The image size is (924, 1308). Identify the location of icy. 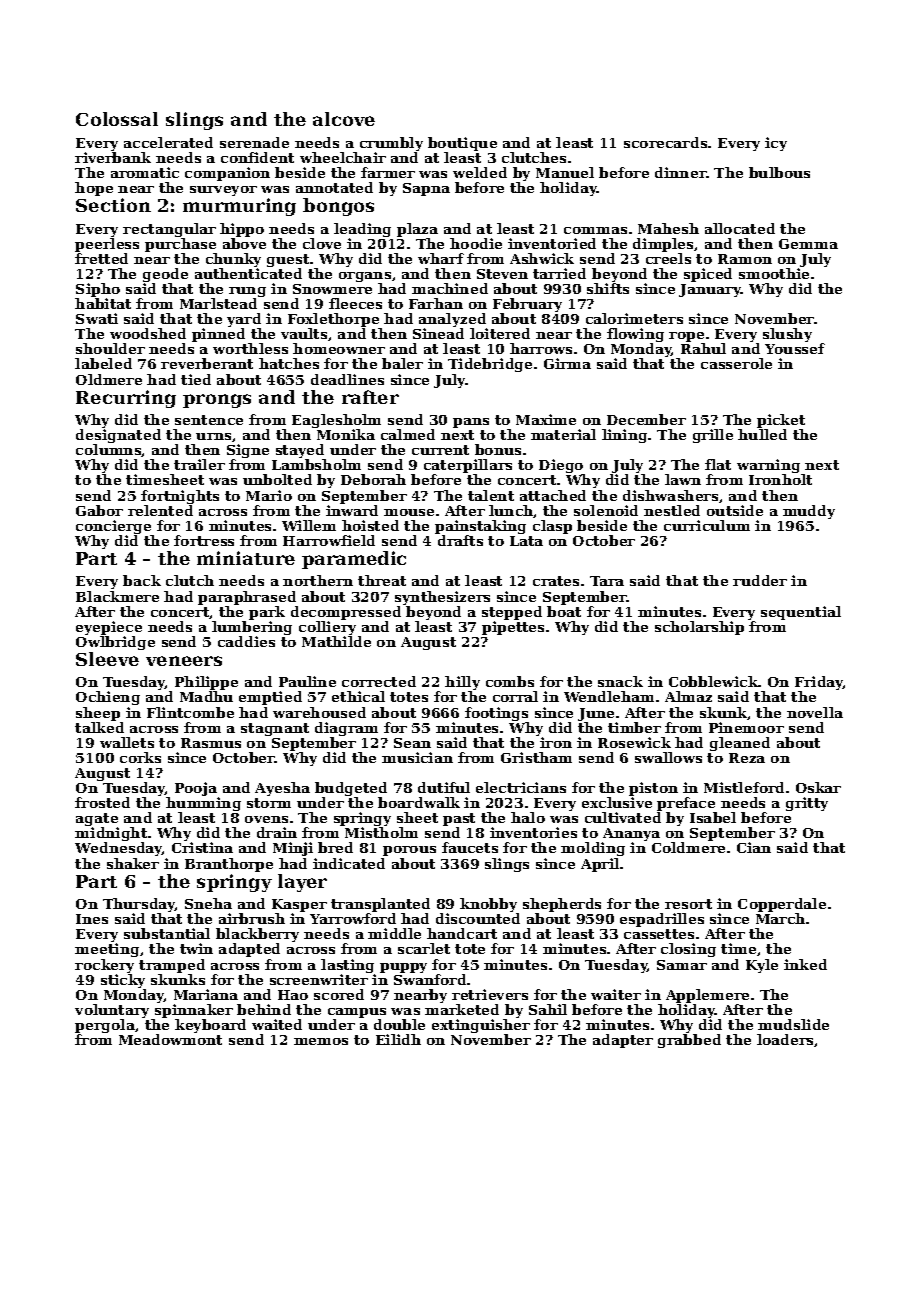
(776, 144).
